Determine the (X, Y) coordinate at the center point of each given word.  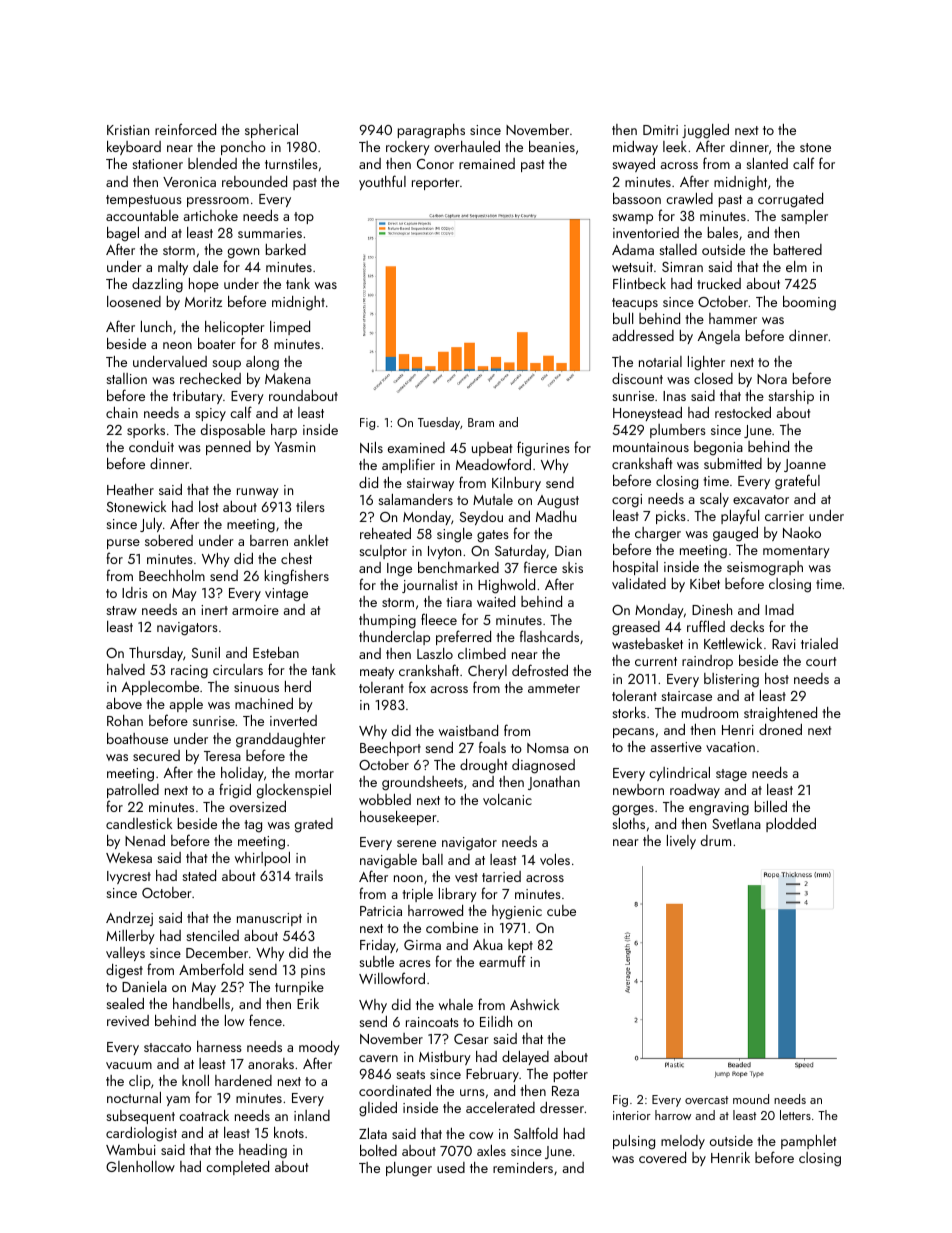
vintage (286, 595)
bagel (123, 234)
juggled (705, 131)
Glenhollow (140, 1166)
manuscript (269, 919)
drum (716, 840)
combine (452, 927)
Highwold (506, 586)
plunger (409, 1169)
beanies (552, 146)
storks (629, 712)
